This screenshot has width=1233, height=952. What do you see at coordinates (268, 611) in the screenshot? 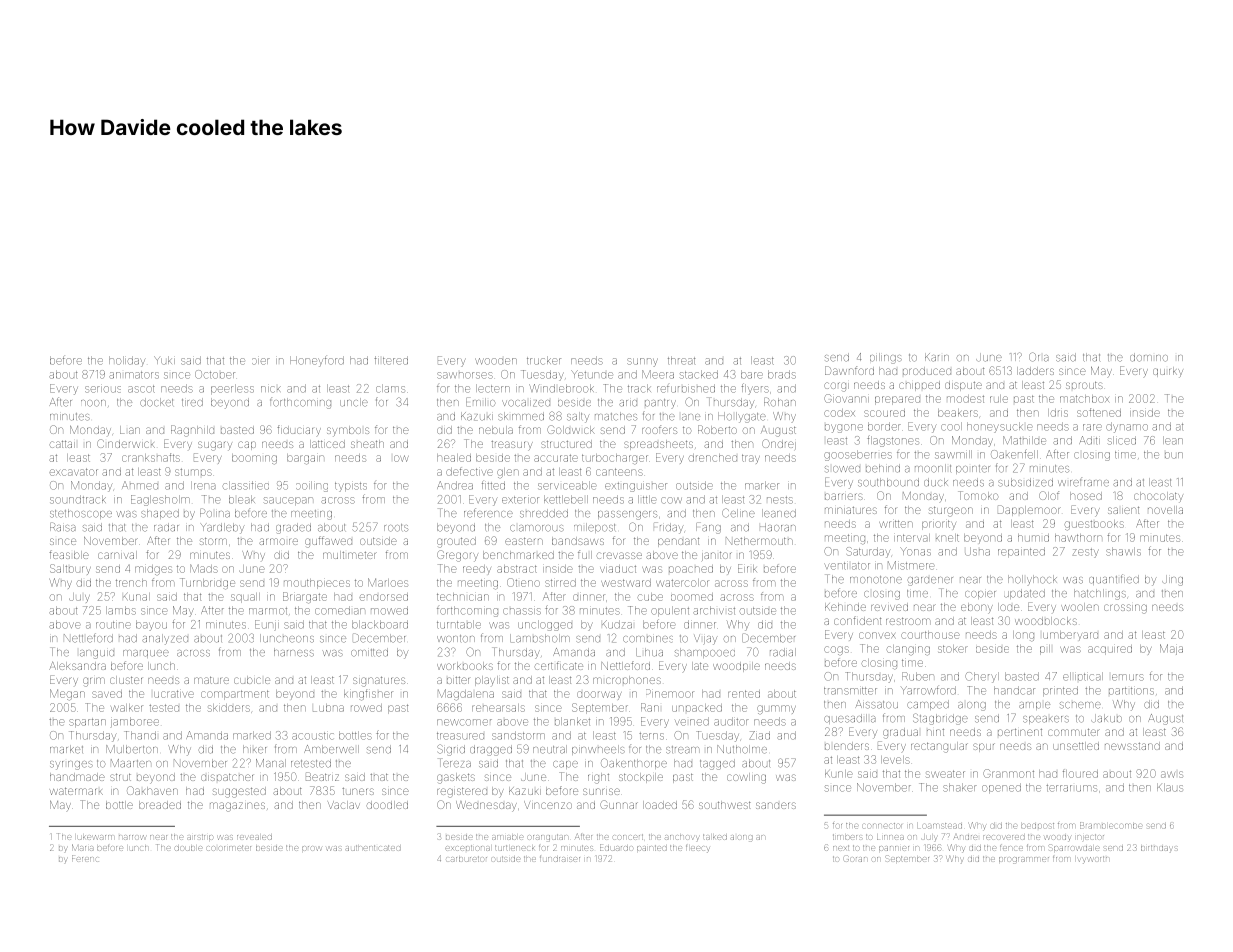
I see `marmot` at bounding box center [268, 611].
